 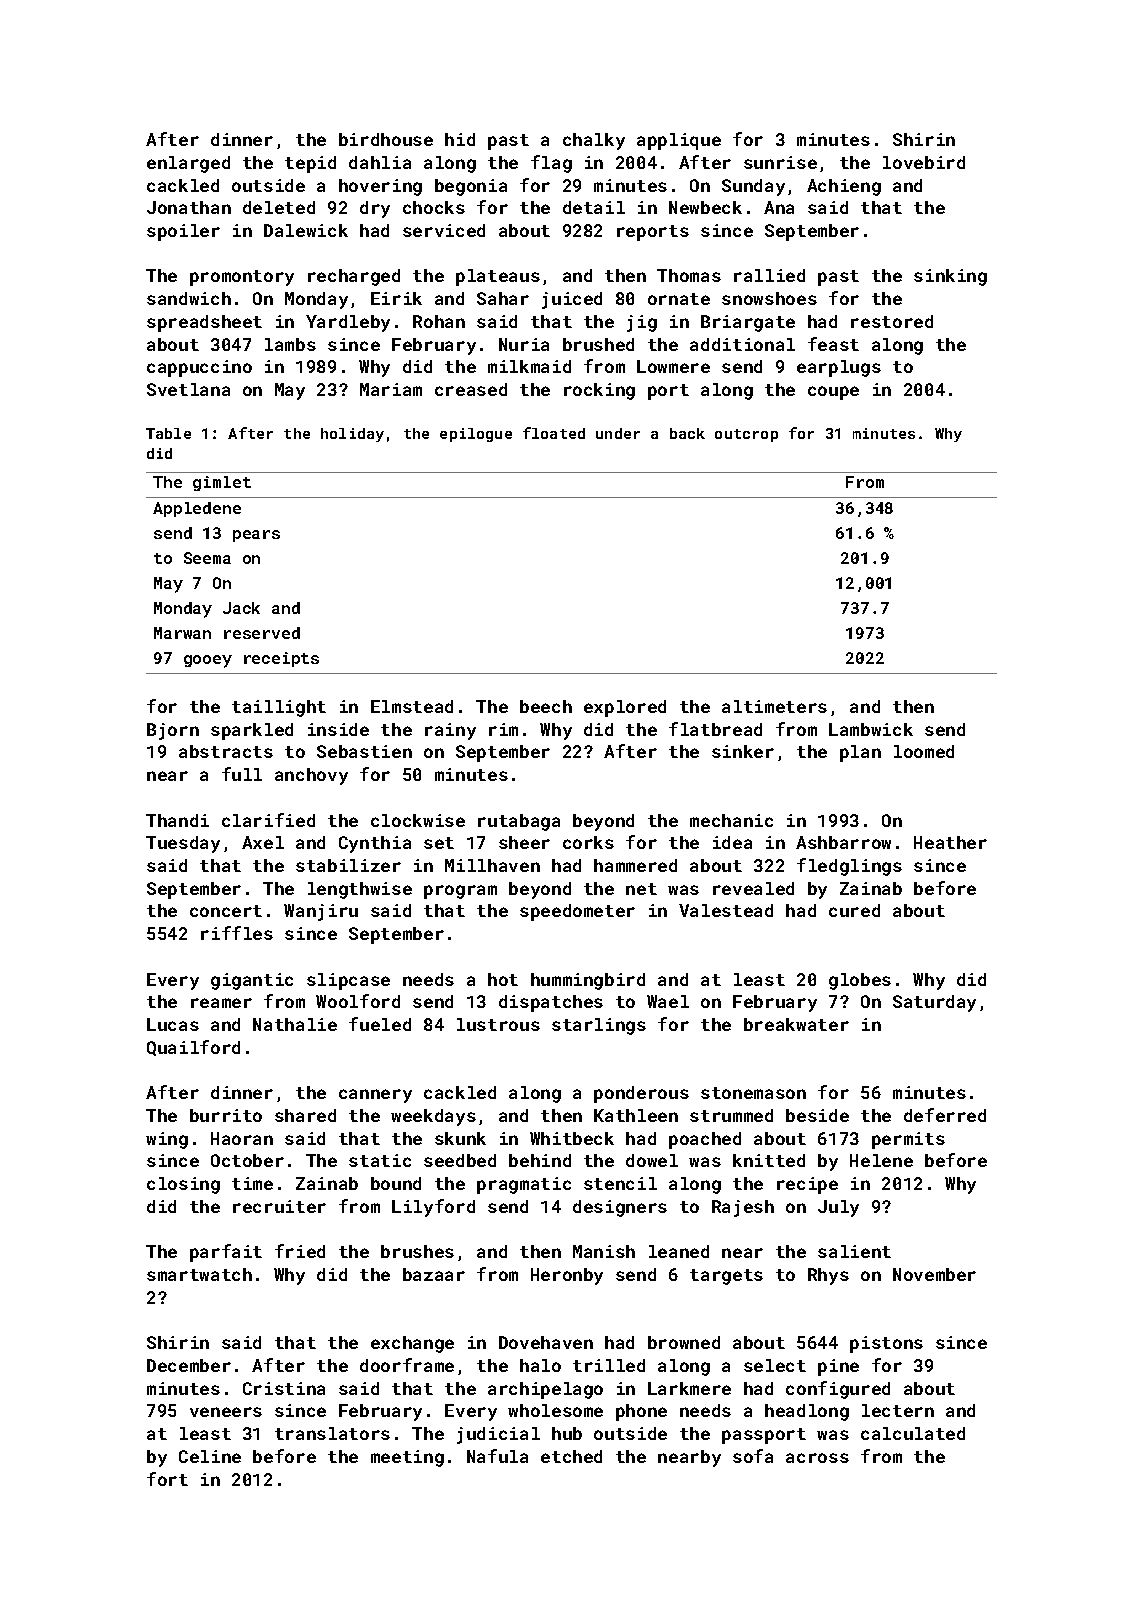 I want to click on birdhouse, so click(x=386, y=139).
